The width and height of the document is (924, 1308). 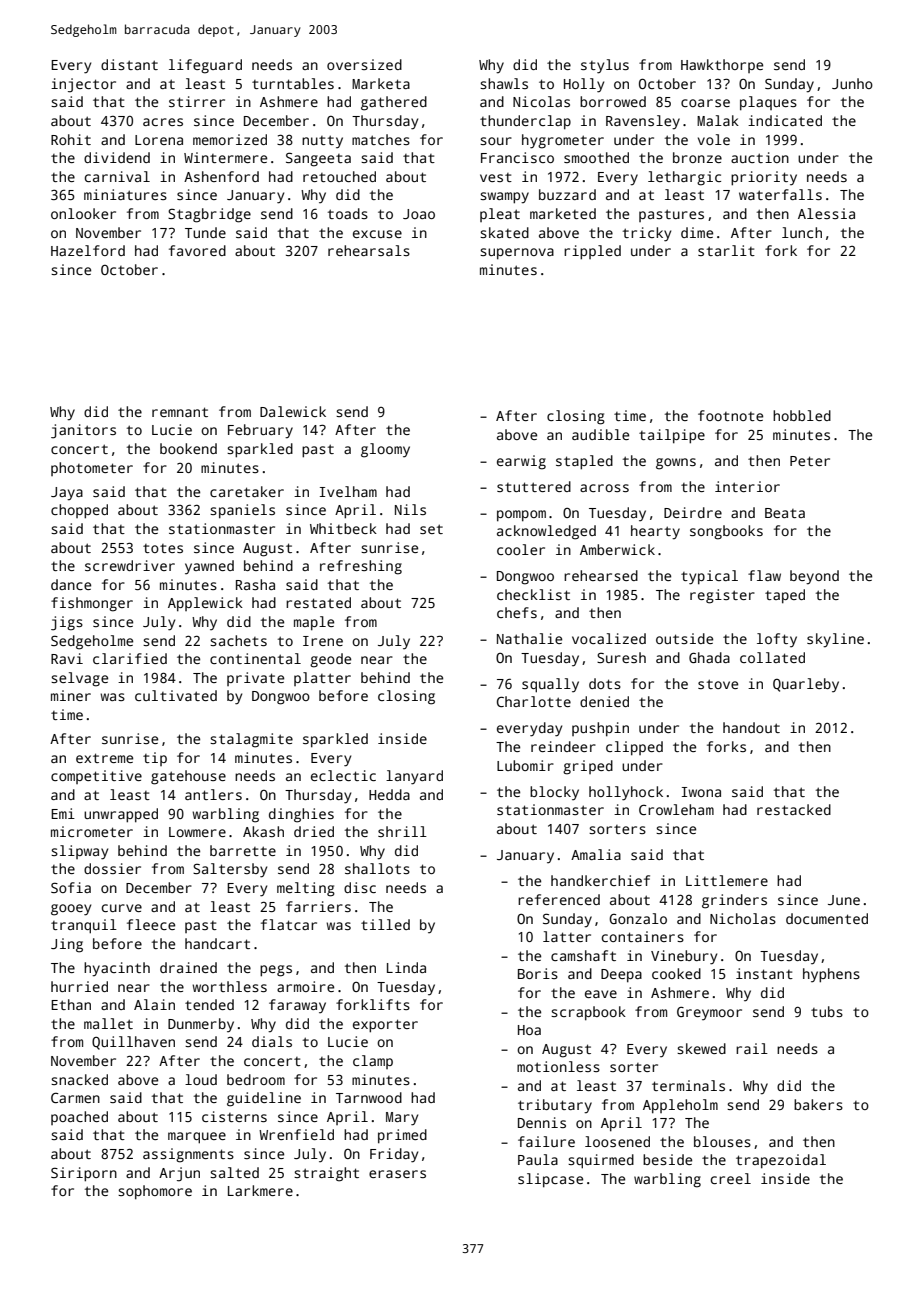 What do you see at coordinates (84, 1174) in the document?
I see `Siriporn` at bounding box center [84, 1174].
